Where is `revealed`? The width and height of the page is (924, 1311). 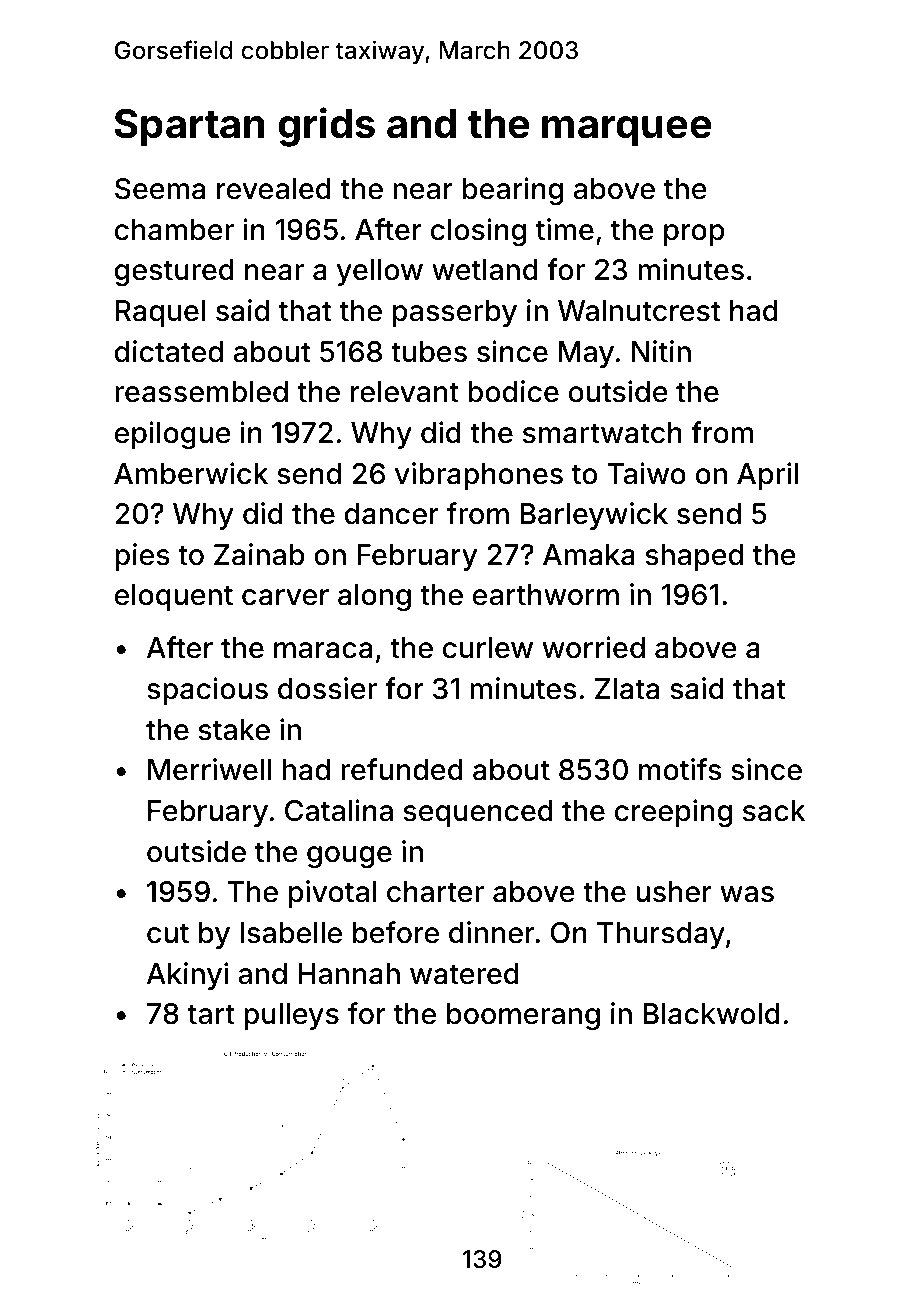 revealed is located at coordinates (274, 189).
